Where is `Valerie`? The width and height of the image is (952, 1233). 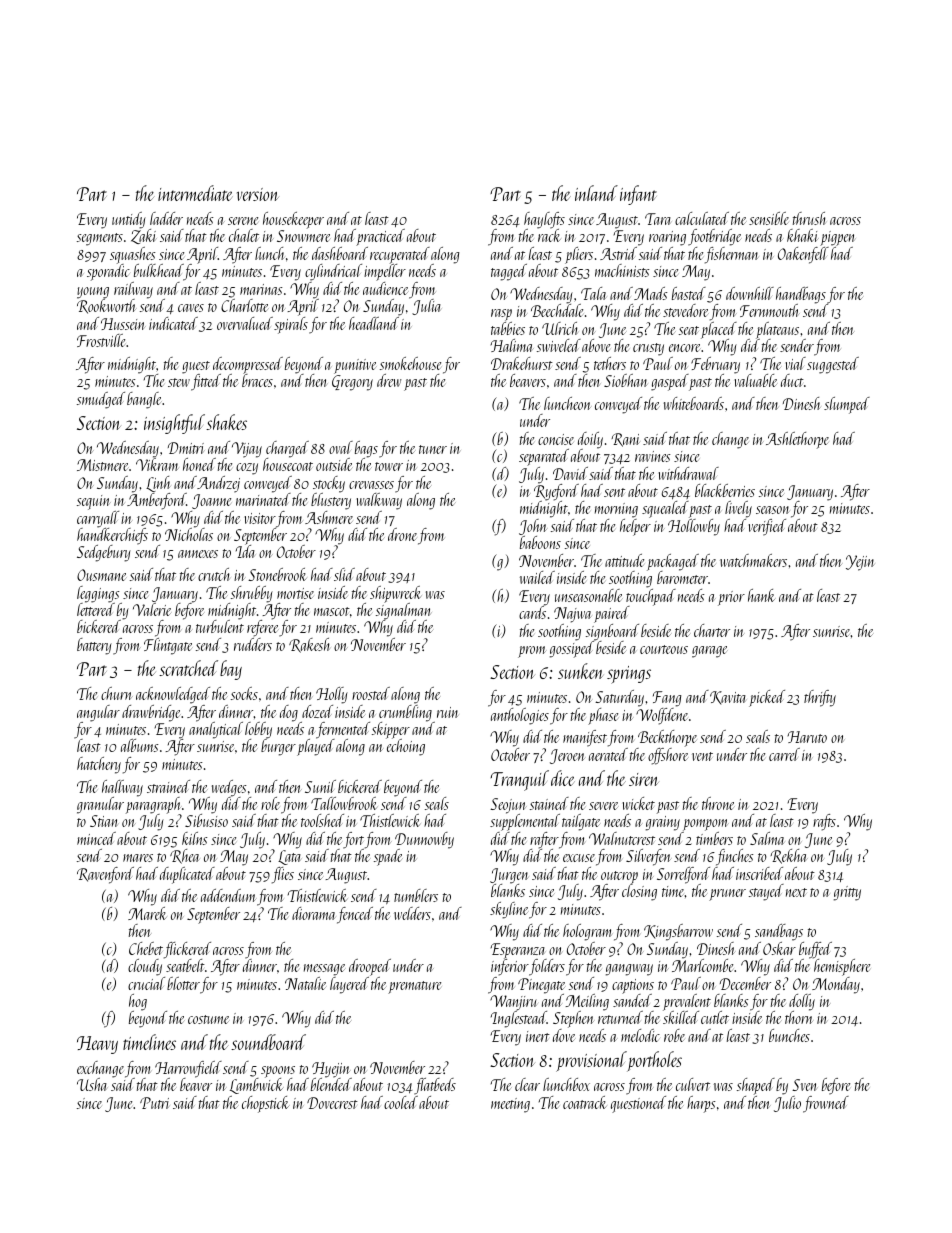
Valerie is located at coordinates (152, 609).
